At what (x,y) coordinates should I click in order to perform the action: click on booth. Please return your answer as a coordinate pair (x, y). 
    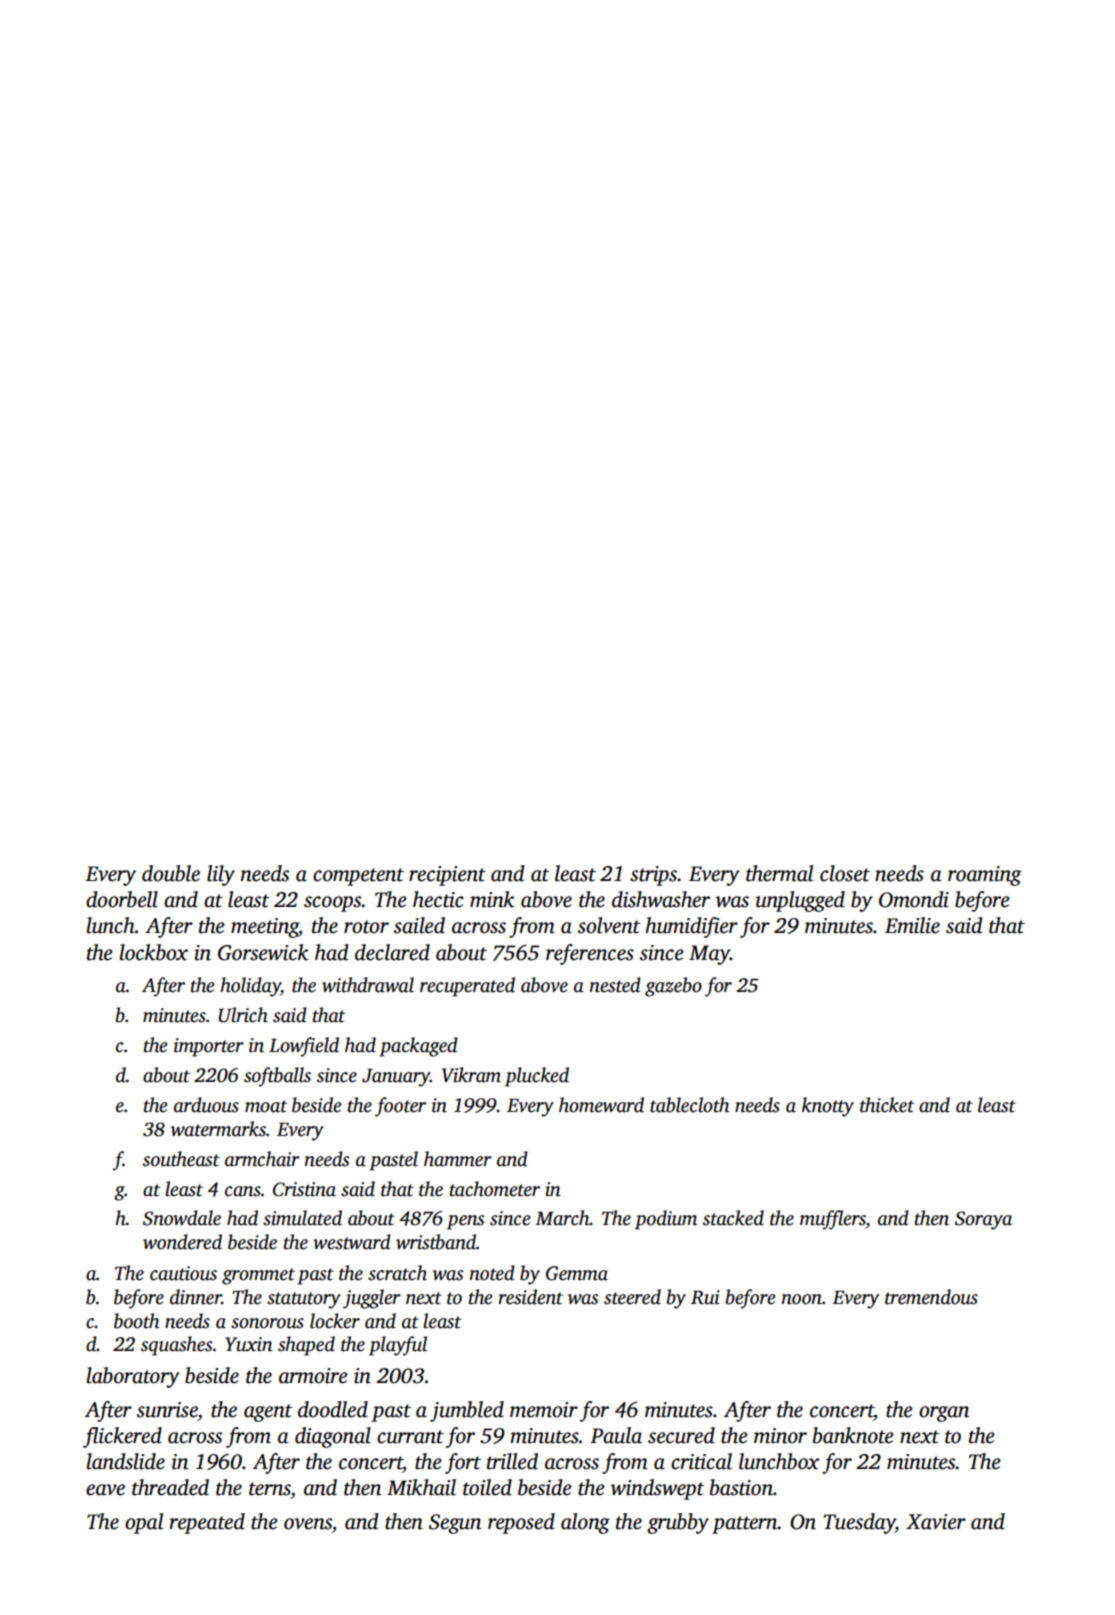
    Looking at the image, I should click on (136, 1321).
